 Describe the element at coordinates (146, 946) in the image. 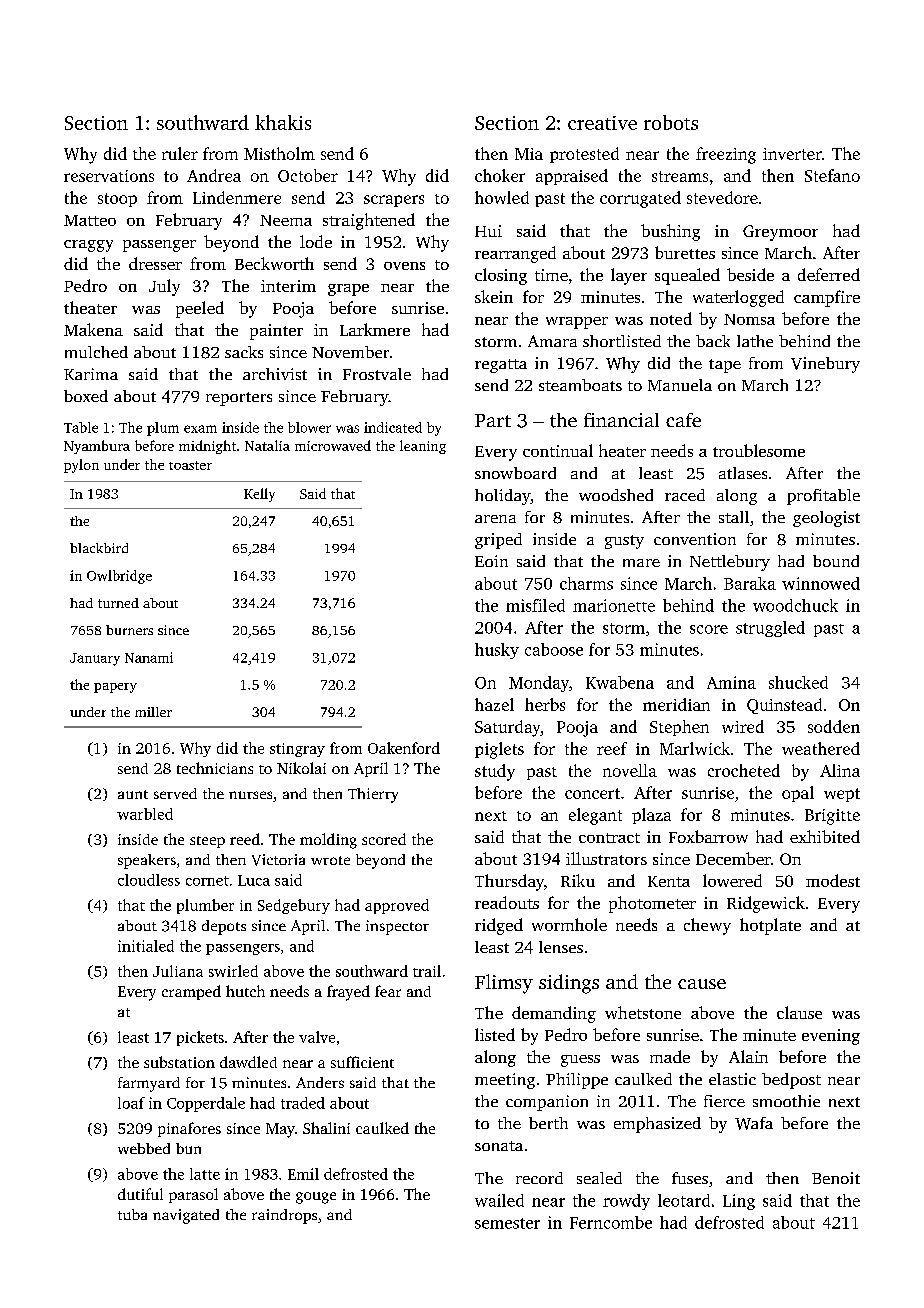

I see `initialed` at that location.
